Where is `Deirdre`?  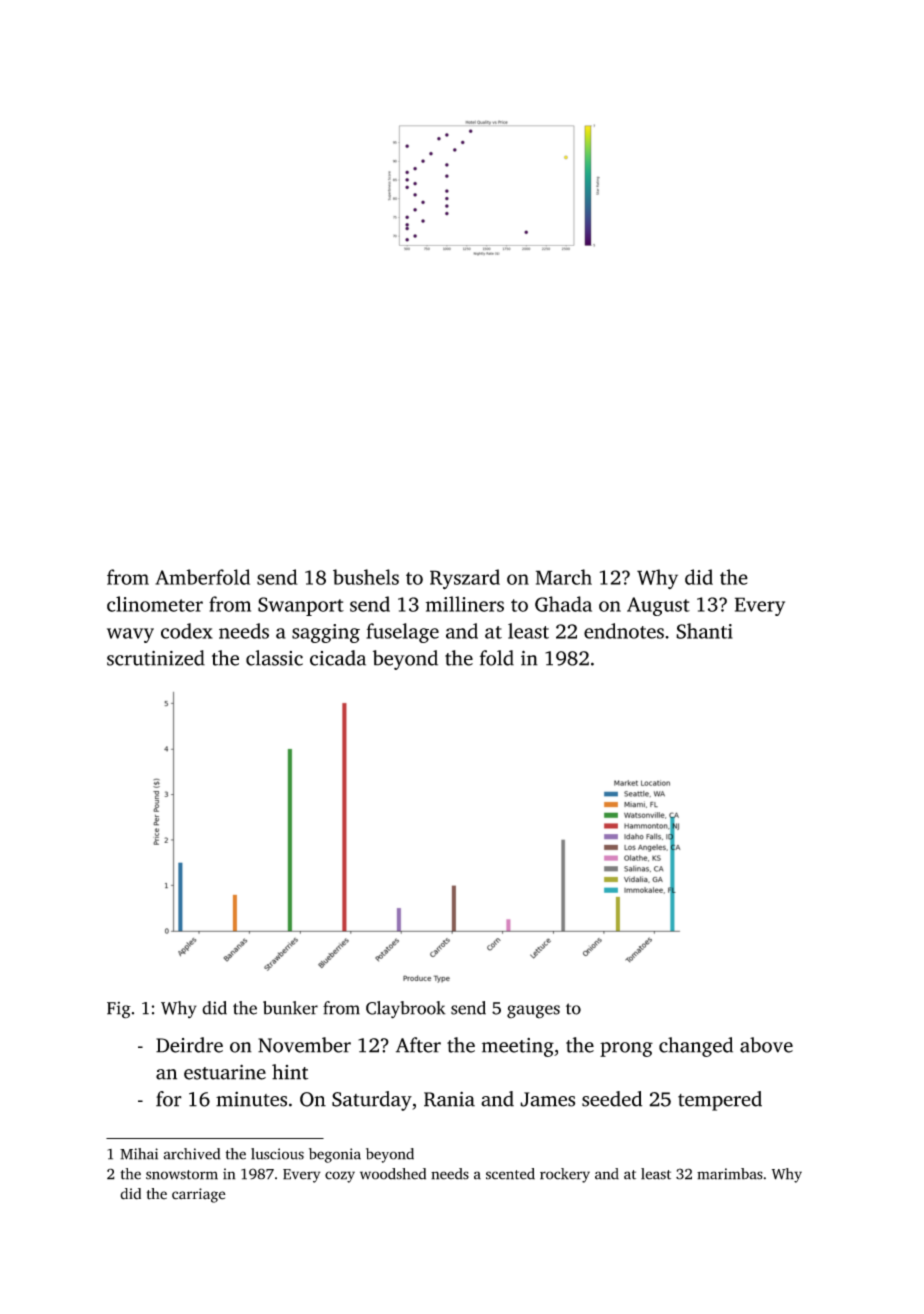
Deirdre is located at coordinates (189, 1045).
